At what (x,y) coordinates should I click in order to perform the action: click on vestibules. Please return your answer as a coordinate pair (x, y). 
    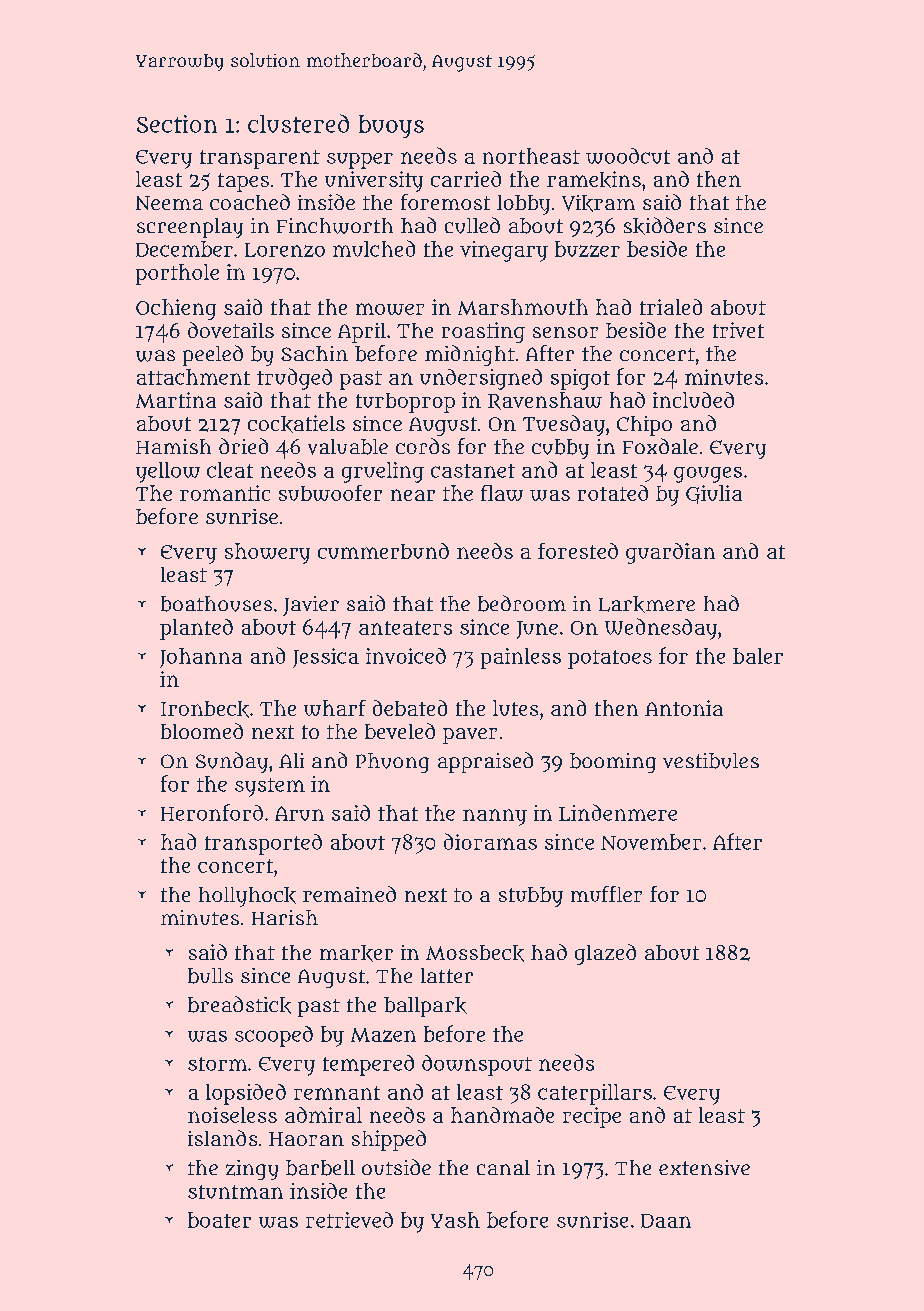
    Looking at the image, I should click on (711, 761).
